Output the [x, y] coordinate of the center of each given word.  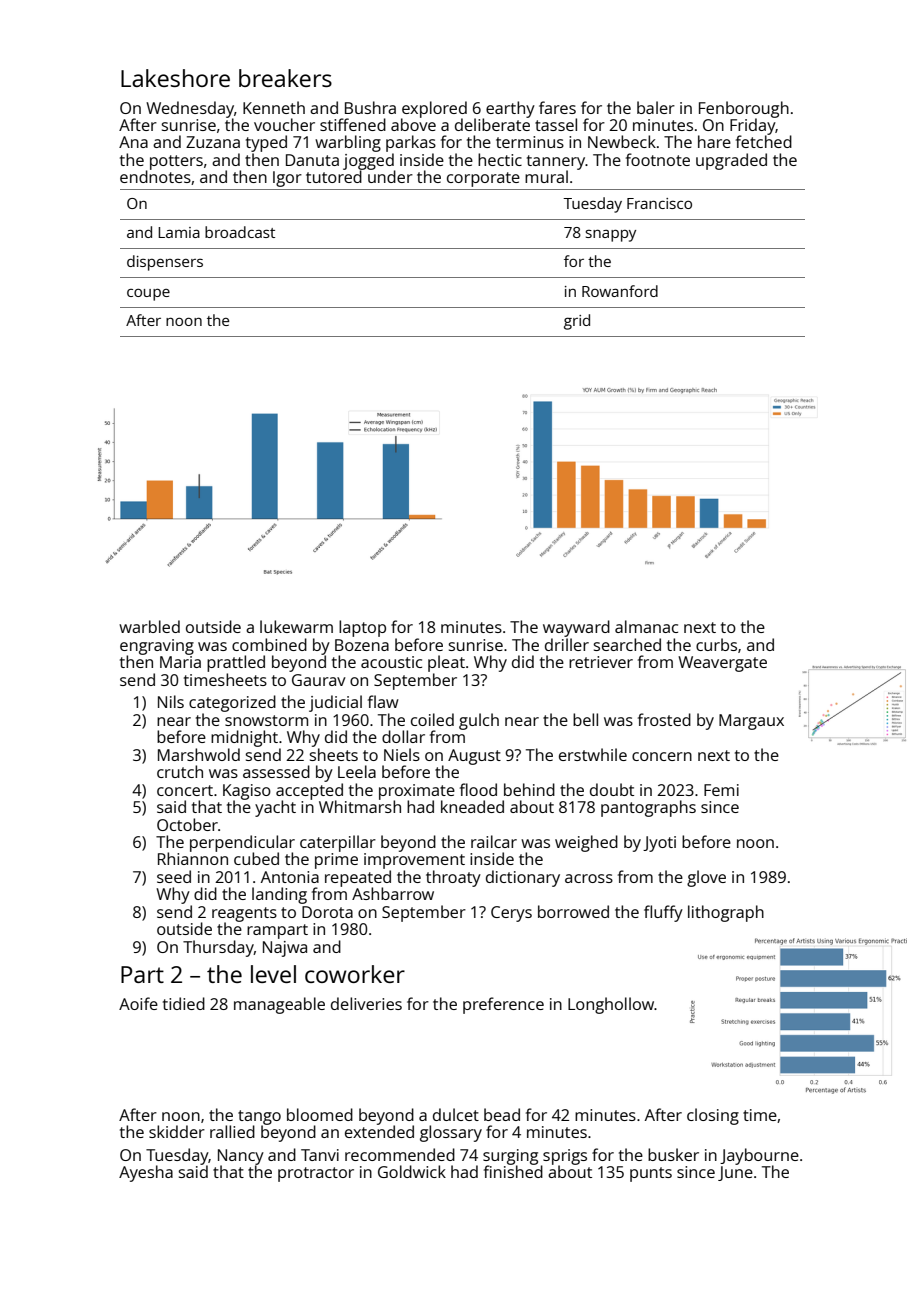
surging [510, 1157]
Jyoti [659, 844]
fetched [764, 141]
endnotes [155, 176]
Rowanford [620, 291]
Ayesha [146, 1173]
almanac [646, 626]
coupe [148, 294]
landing [279, 895]
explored [434, 109]
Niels [402, 754]
